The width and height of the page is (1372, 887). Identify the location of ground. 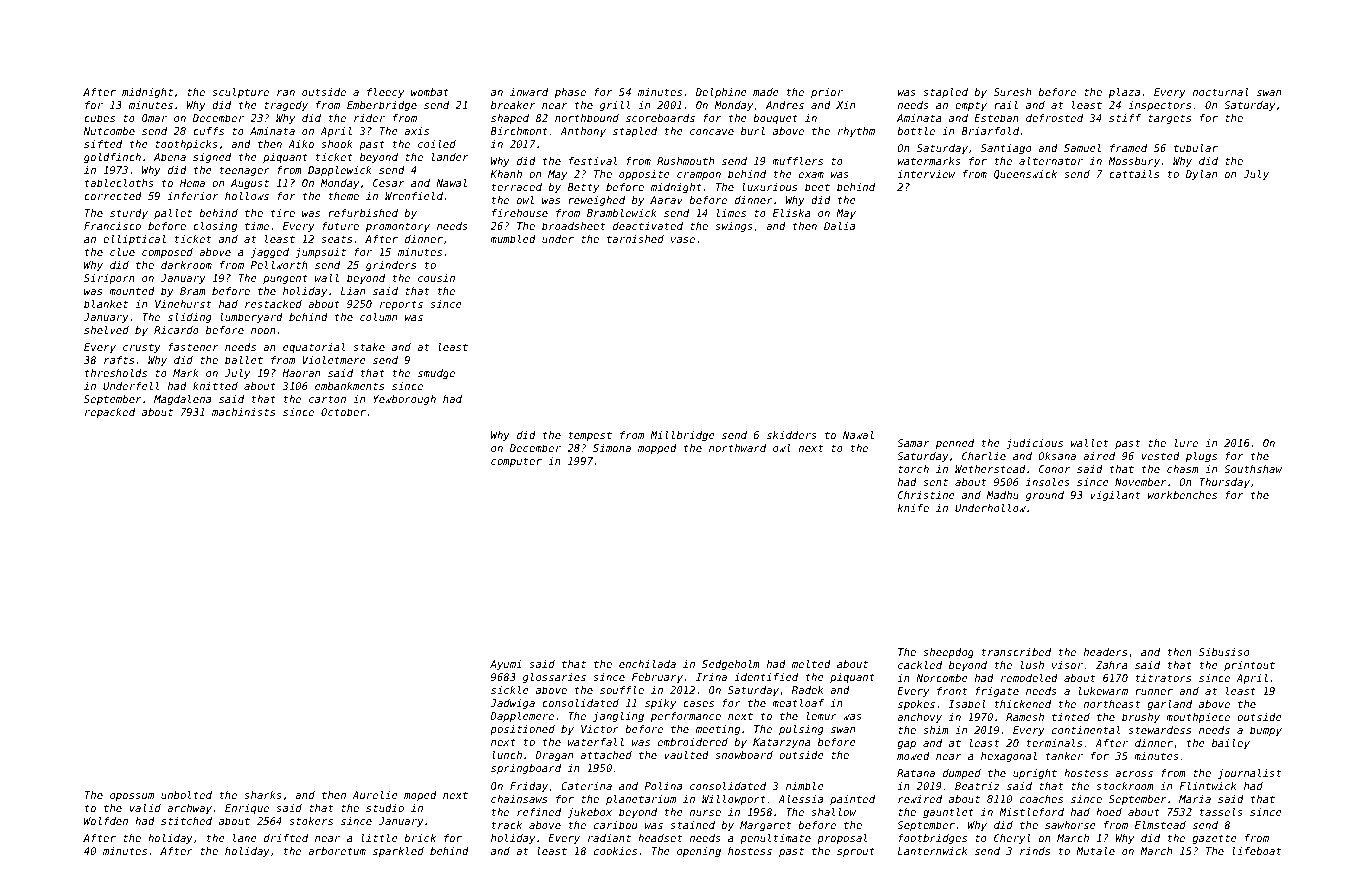
(1045, 496).
